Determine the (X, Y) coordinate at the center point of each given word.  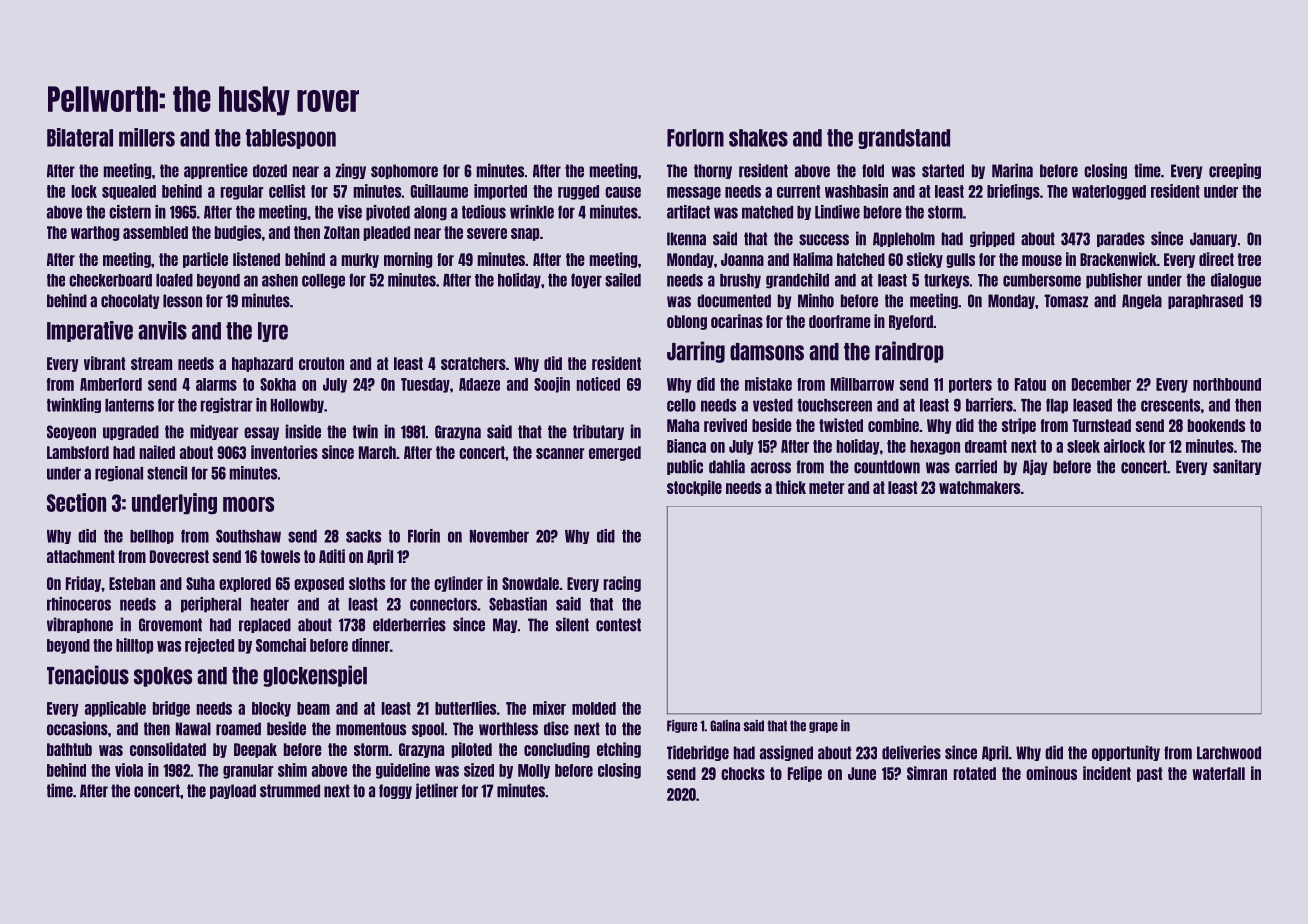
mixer (549, 708)
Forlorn (695, 138)
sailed (623, 280)
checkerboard (110, 280)
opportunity (1126, 753)
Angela (1142, 301)
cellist (287, 191)
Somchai (281, 645)
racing (622, 584)
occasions (77, 728)
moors (248, 504)
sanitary (1237, 467)
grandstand (904, 139)
